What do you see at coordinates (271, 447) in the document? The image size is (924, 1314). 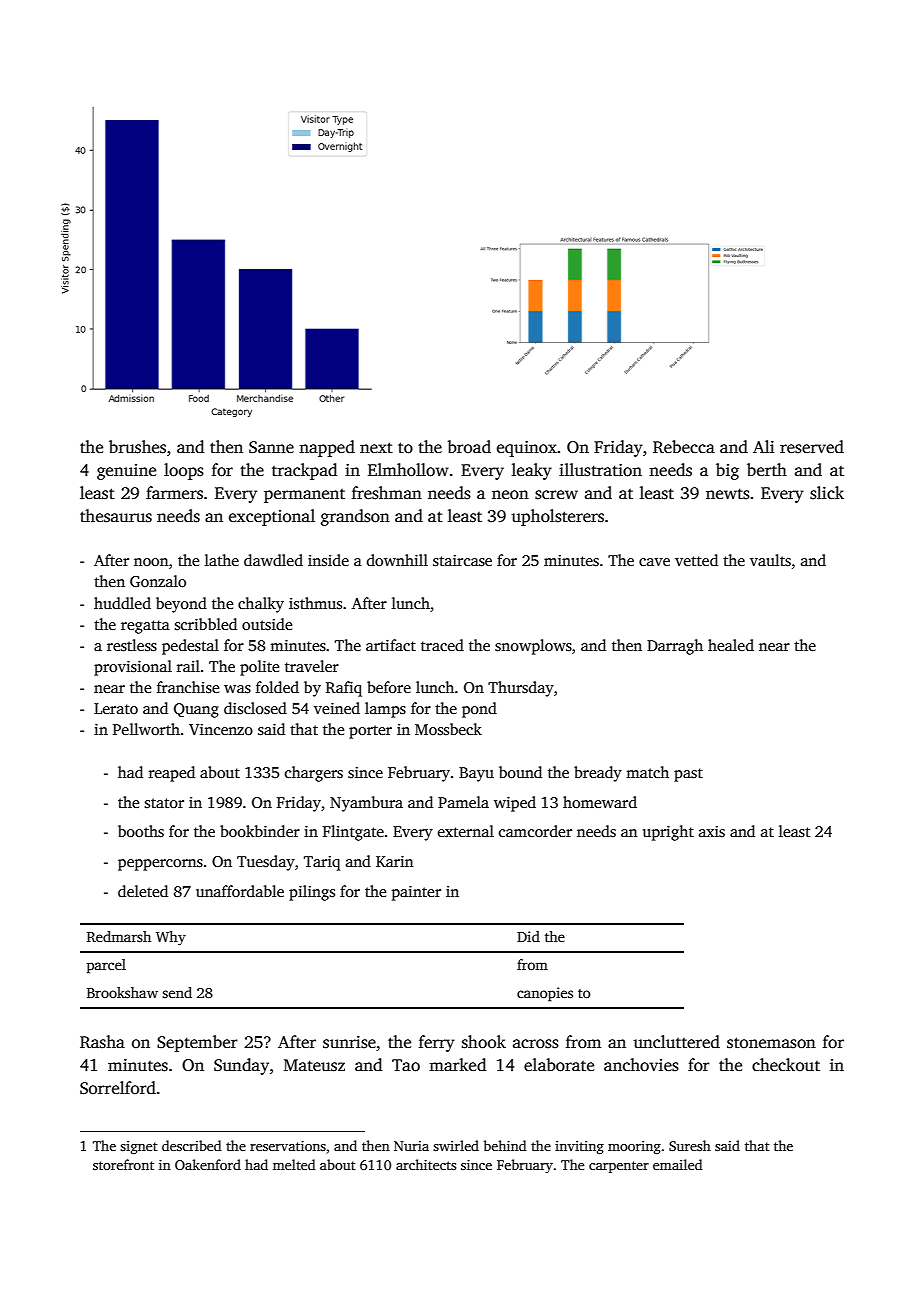 I see `Sanne` at bounding box center [271, 447].
